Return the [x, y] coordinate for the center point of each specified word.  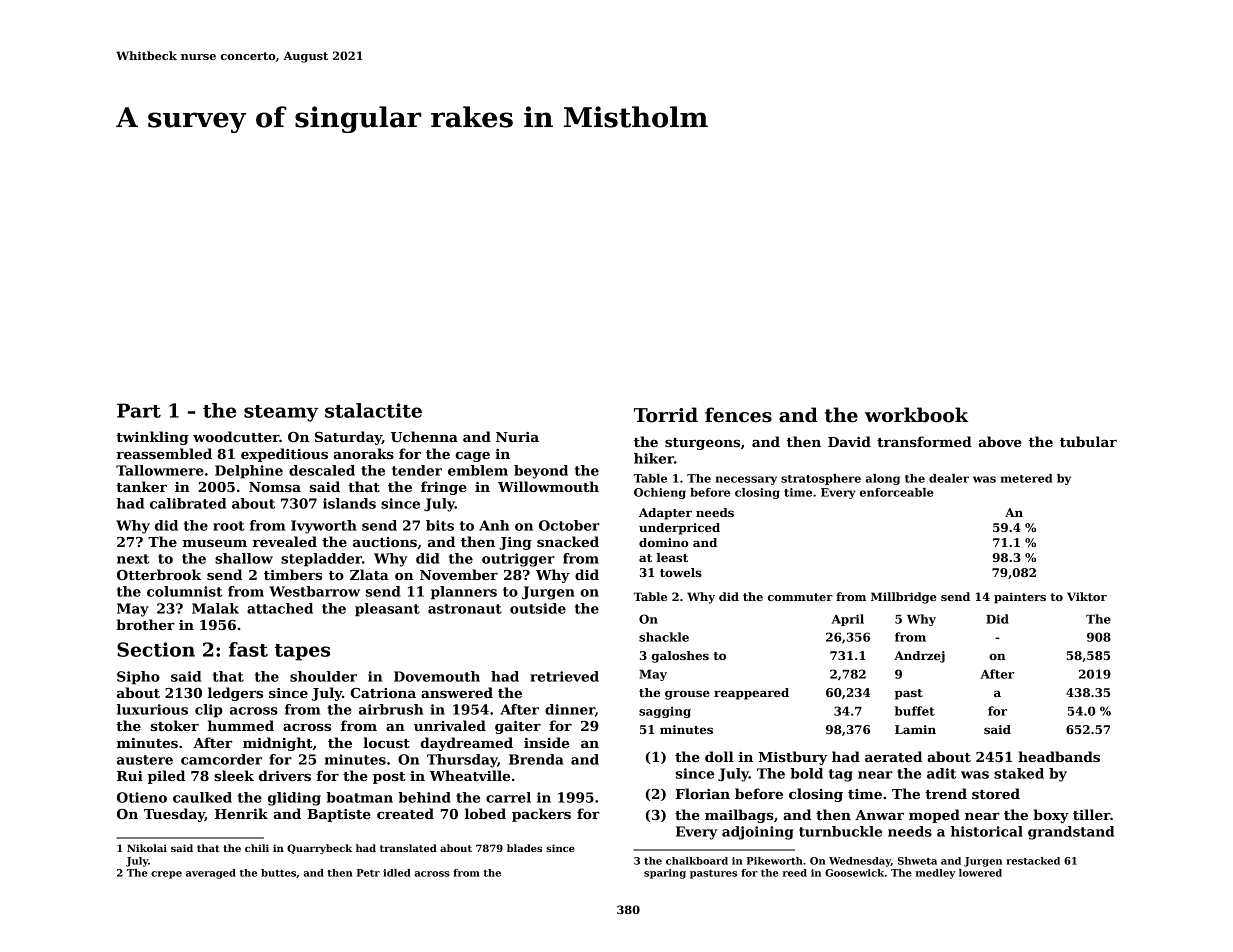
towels [681, 572]
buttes [278, 873]
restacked [1033, 861]
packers [541, 815]
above [1000, 441]
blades [524, 848]
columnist [184, 591]
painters [1020, 598]
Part [139, 410]
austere [145, 760]
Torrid [666, 415]
